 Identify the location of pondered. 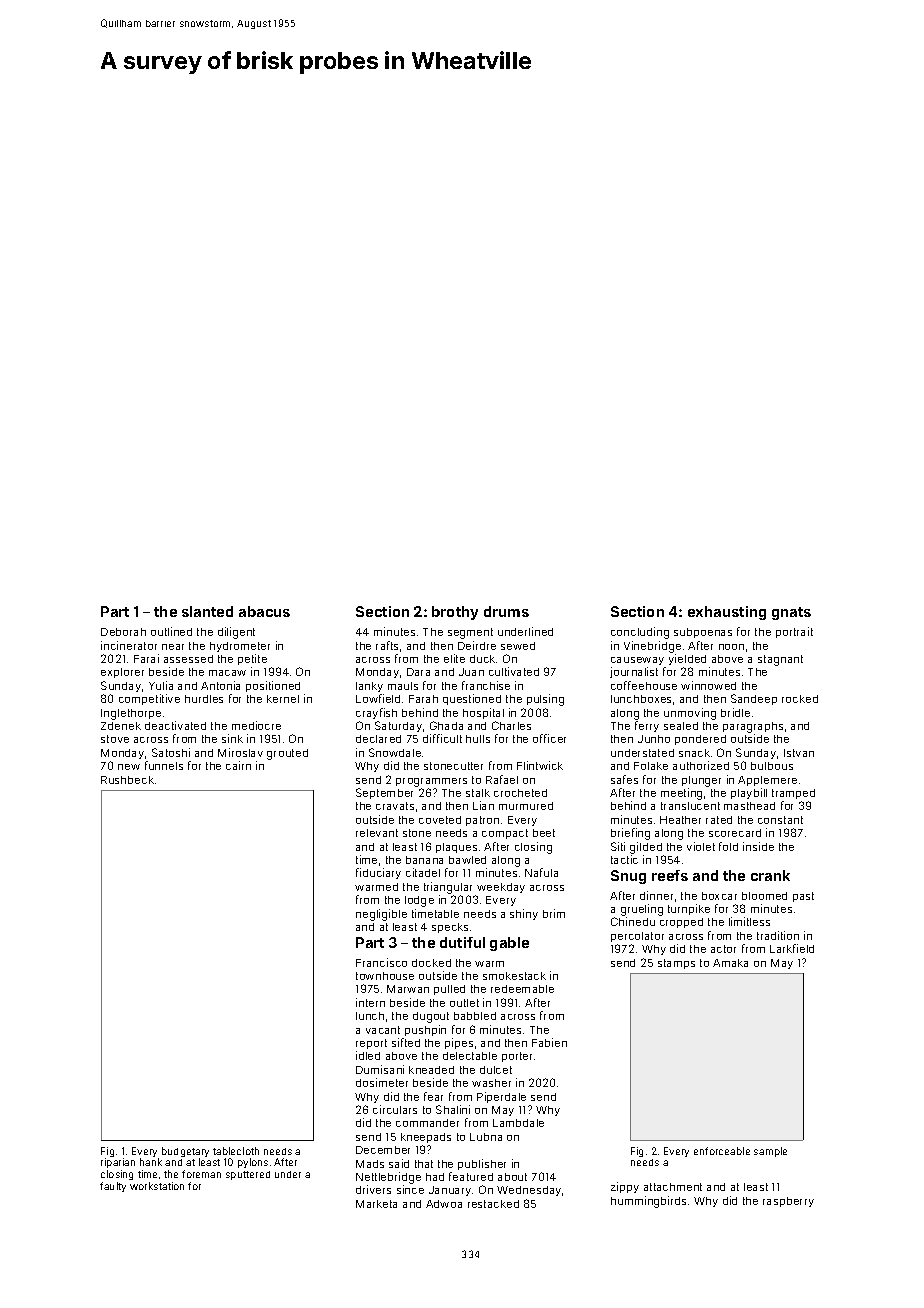
(700, 740).
